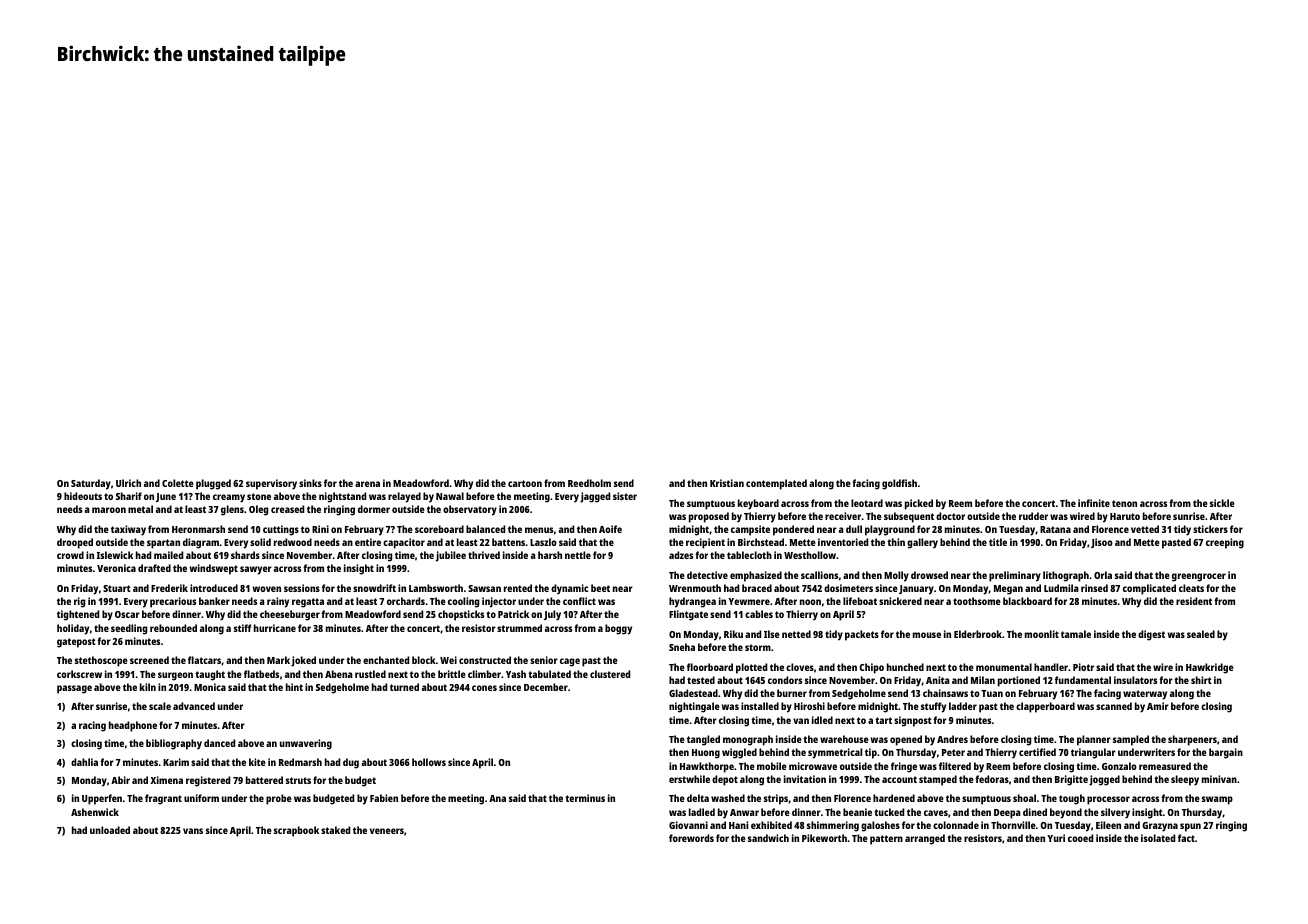 The image size is (1308, 924). Describe the element at coordinates (579, 601) in the document. I see `conflict` at that location.
